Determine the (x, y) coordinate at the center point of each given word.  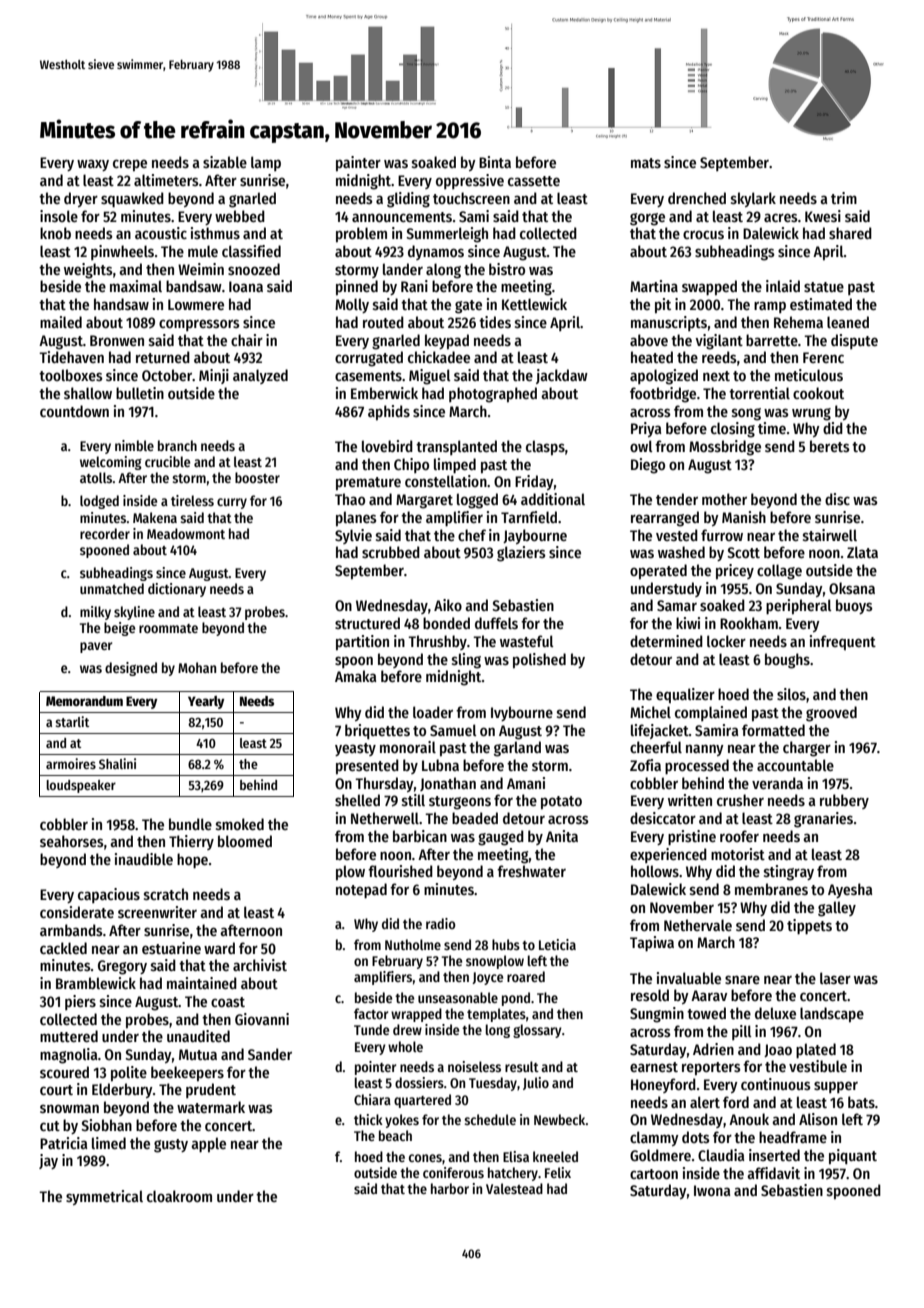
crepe (130, 165)
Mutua (198, 1054)
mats (646, 163)
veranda (777, 783)
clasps (545, 448)
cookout (818, 393)
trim (844, 198)
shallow (88, 393)
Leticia (557, 944)
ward (219, 948)
